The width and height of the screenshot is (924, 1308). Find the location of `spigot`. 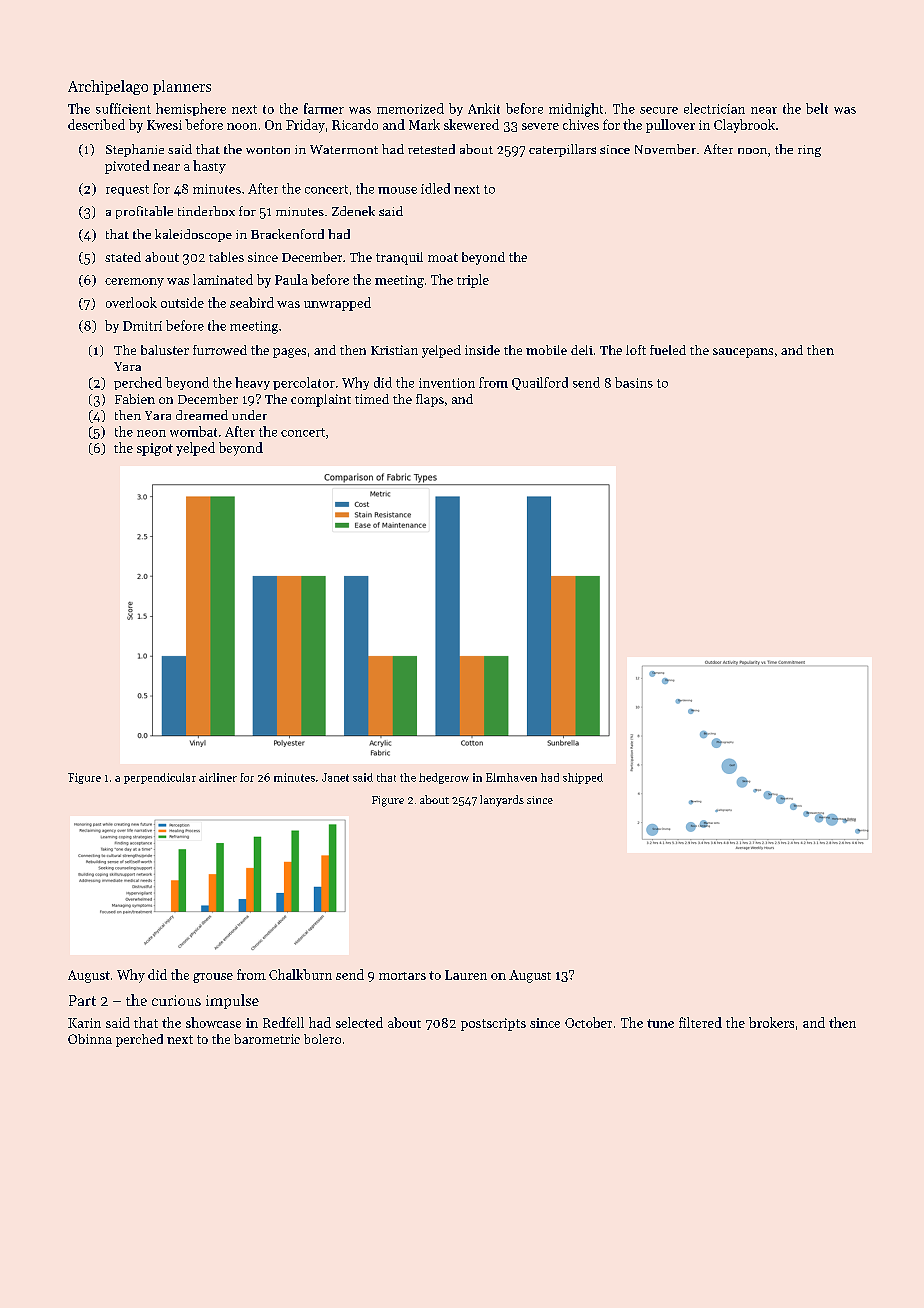

spigot is located at coordinates (155, 449).
